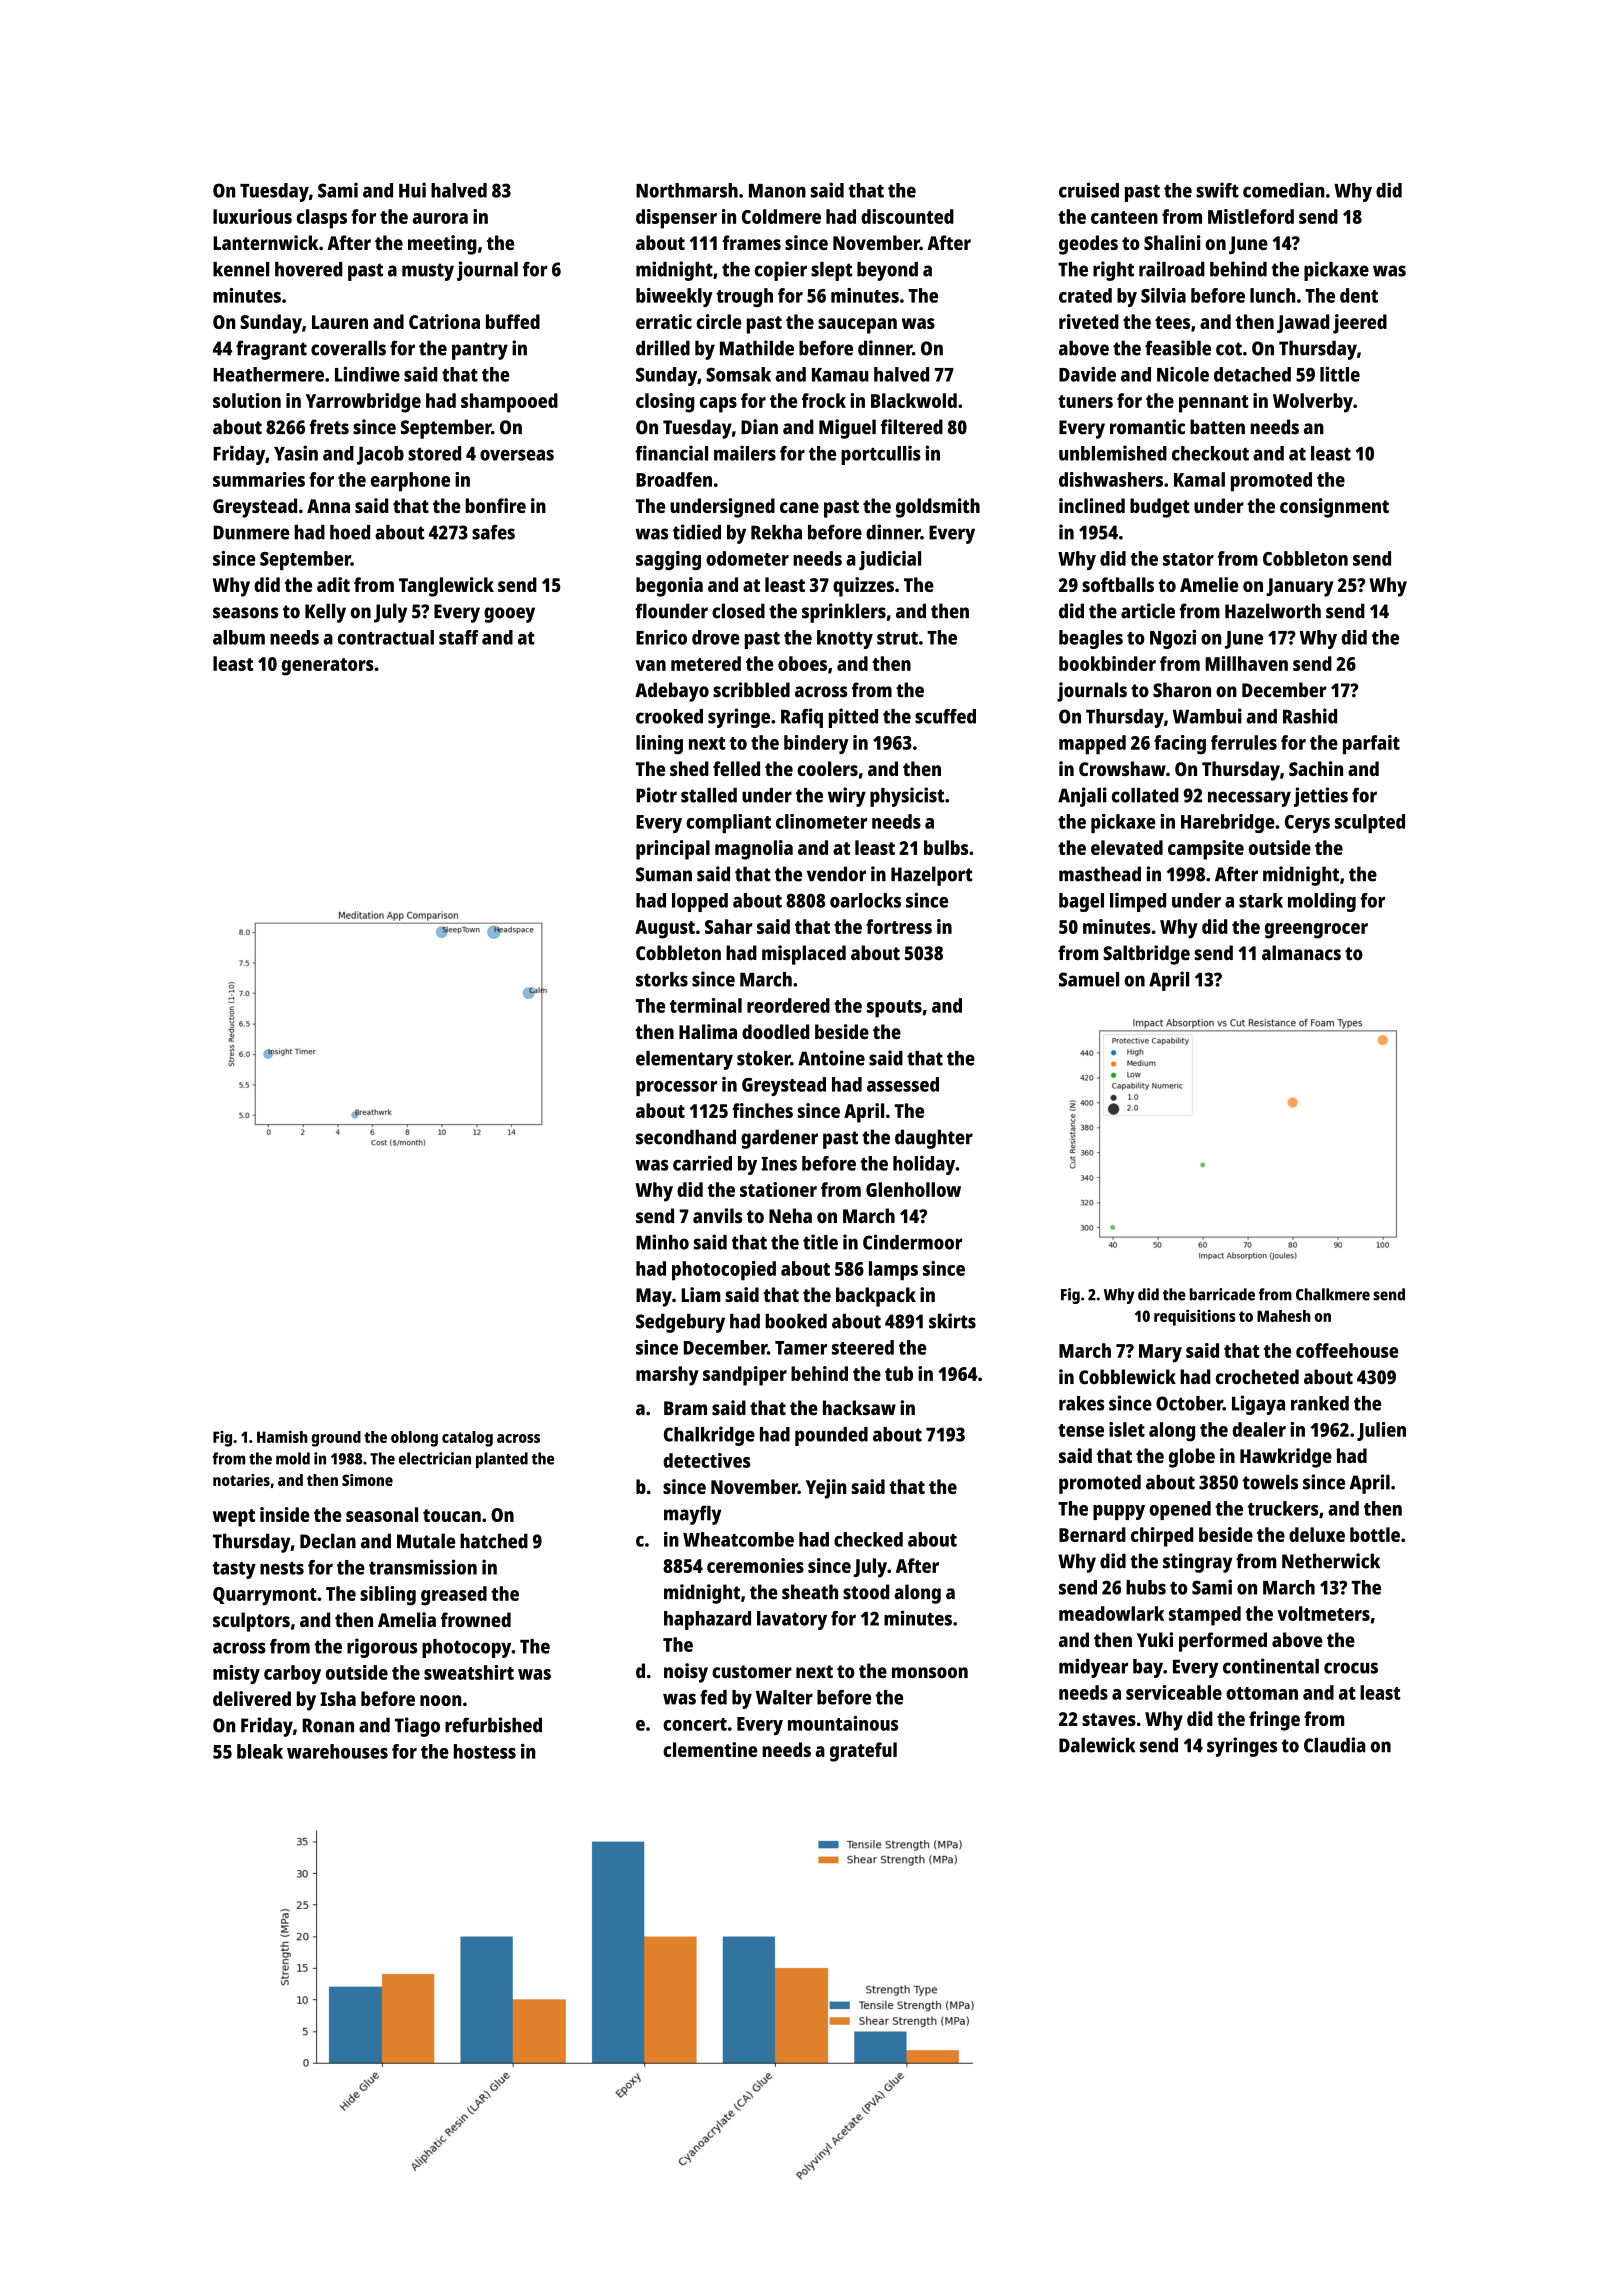 Image resolution: width=1620 pixels, height=2292 pixels. I want to click on Saltbridge, so click(1146, 955).
